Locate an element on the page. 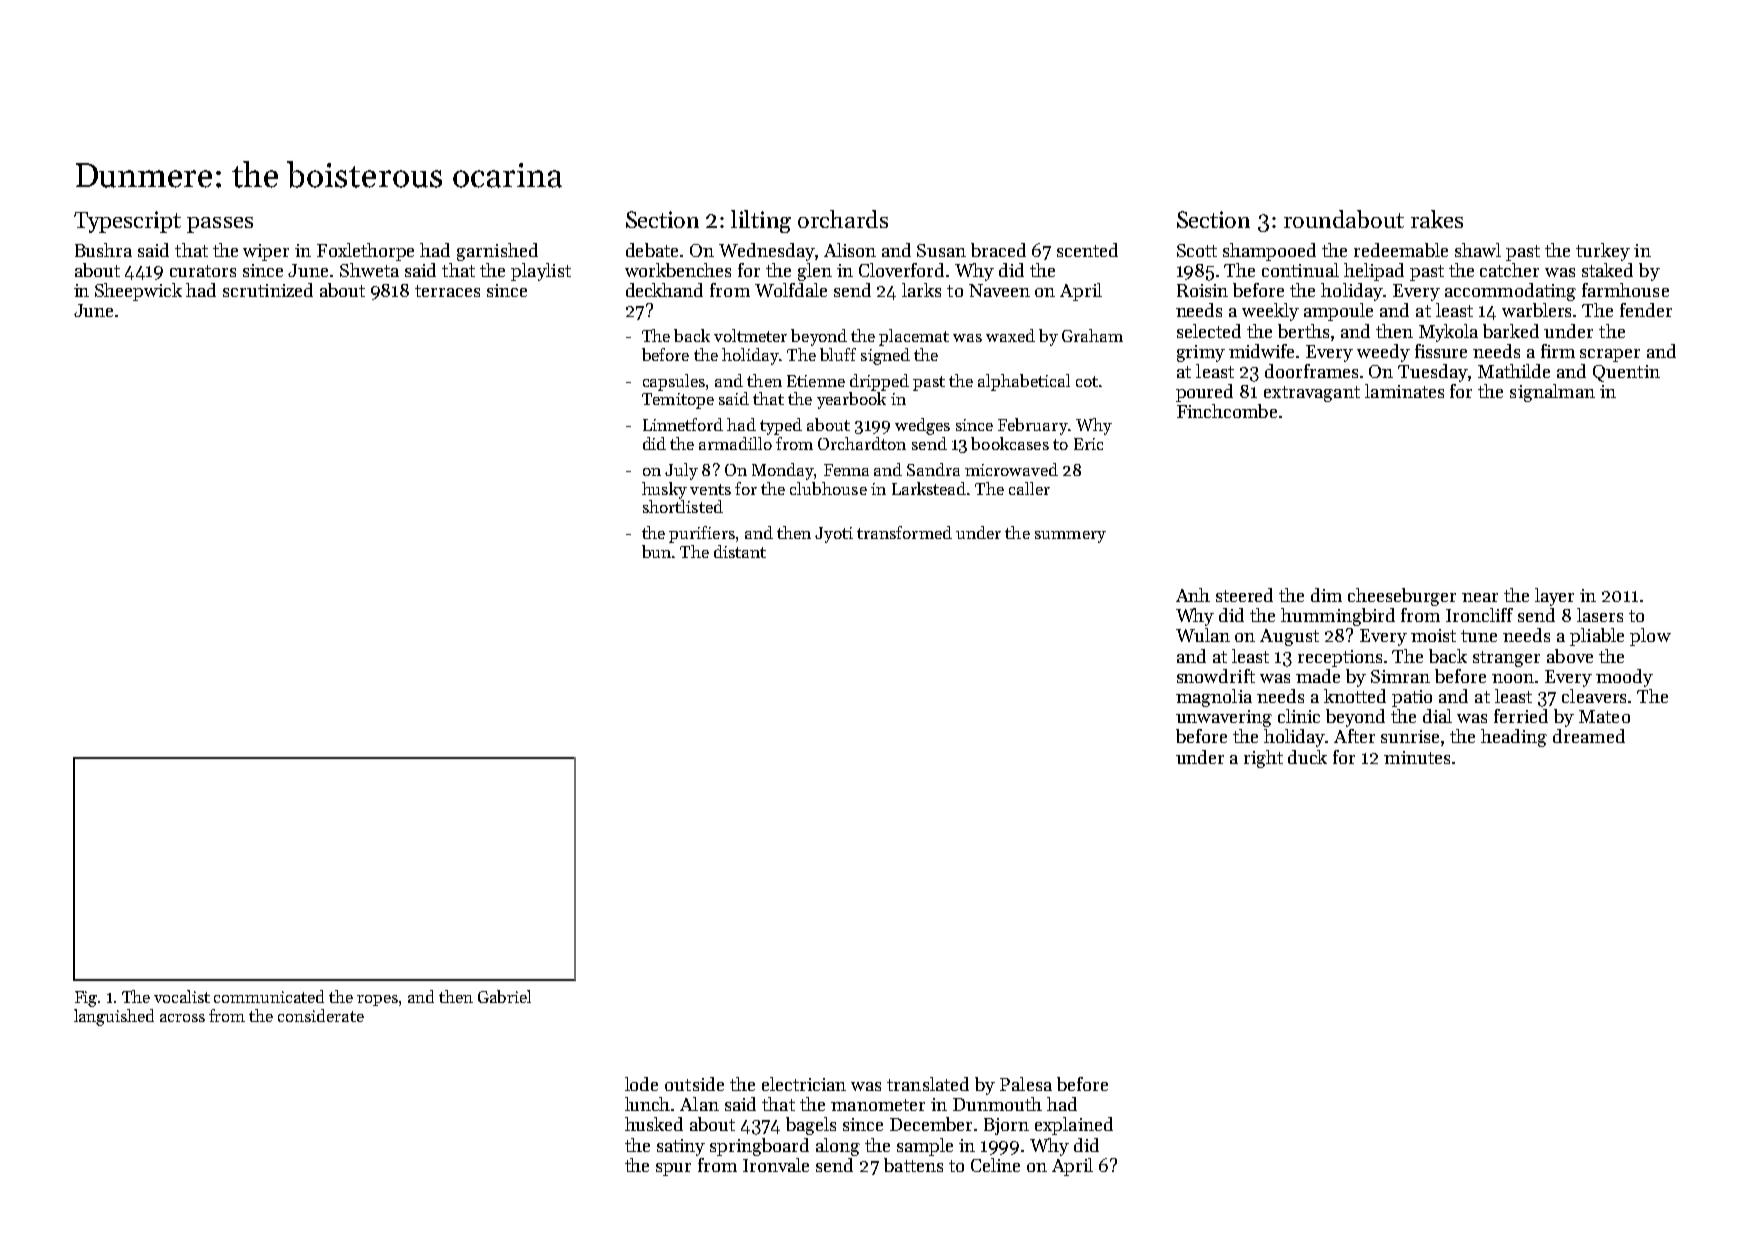  right is located at coordinates (1263, 759).
